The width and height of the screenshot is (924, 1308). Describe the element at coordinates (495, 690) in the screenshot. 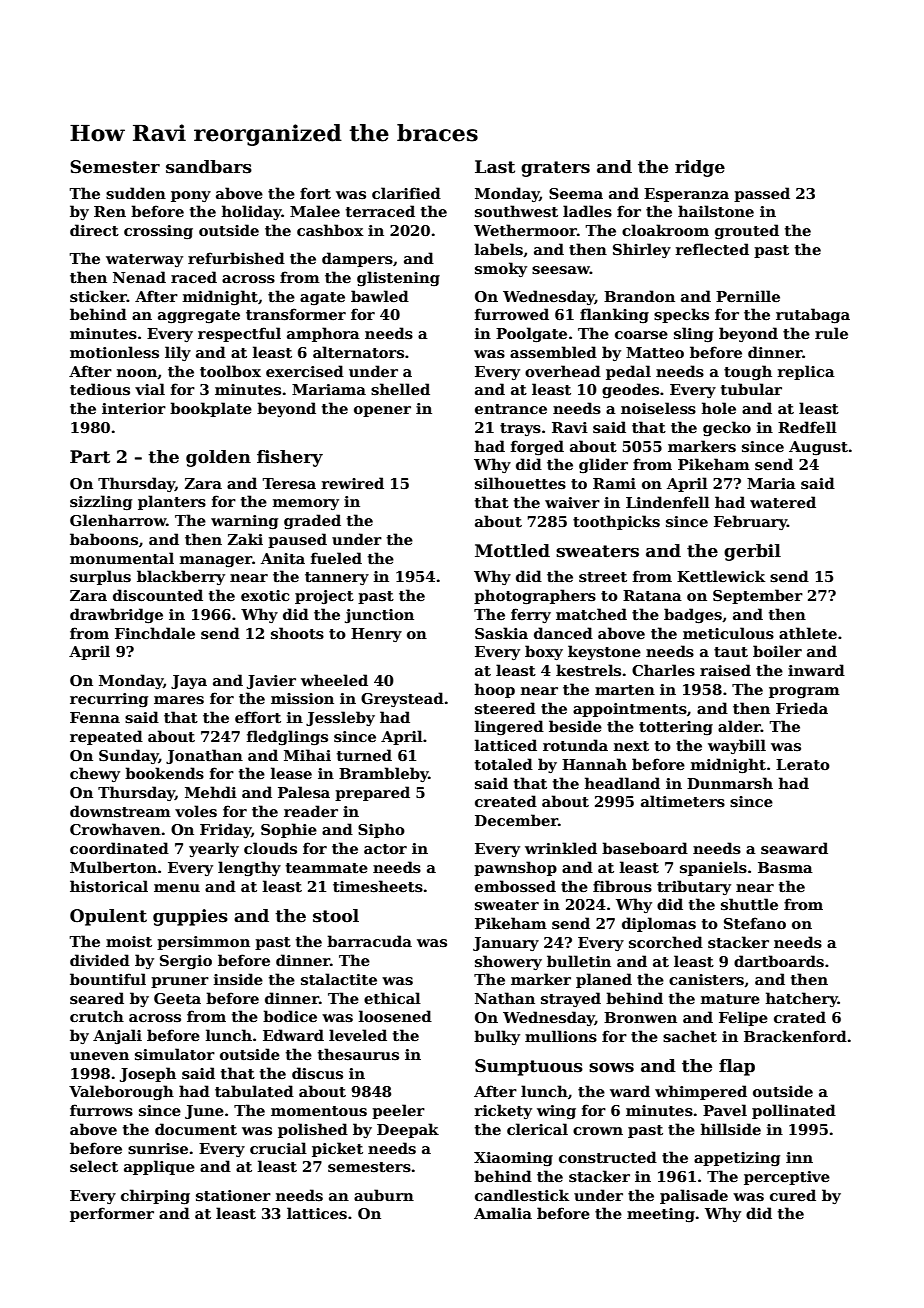

I see `hoop` at that location.
